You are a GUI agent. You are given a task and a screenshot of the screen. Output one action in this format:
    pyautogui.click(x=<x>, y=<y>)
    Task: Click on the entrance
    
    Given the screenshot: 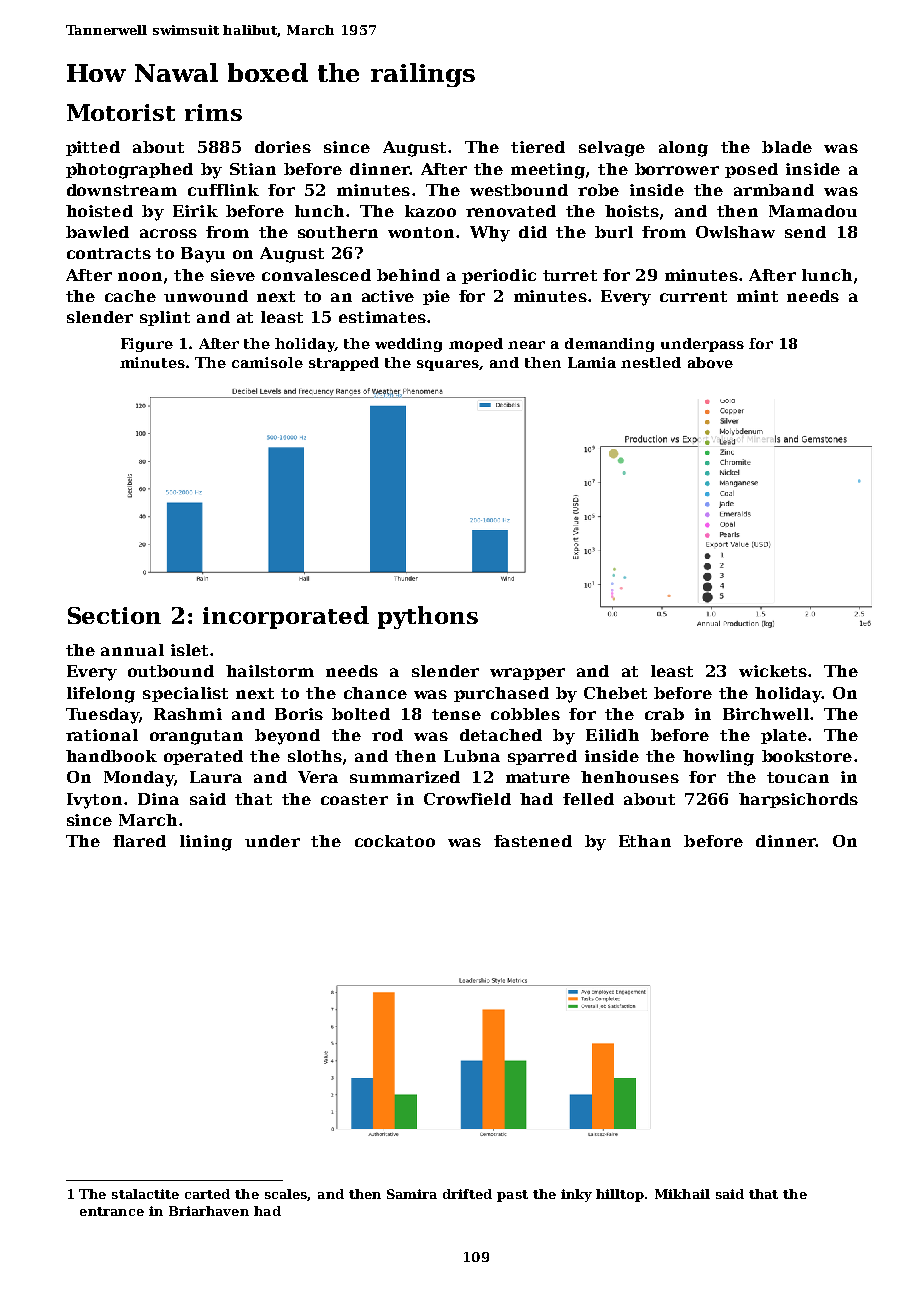 What is the action you would take?
    pyautogui.click(x=112, y=1211)
